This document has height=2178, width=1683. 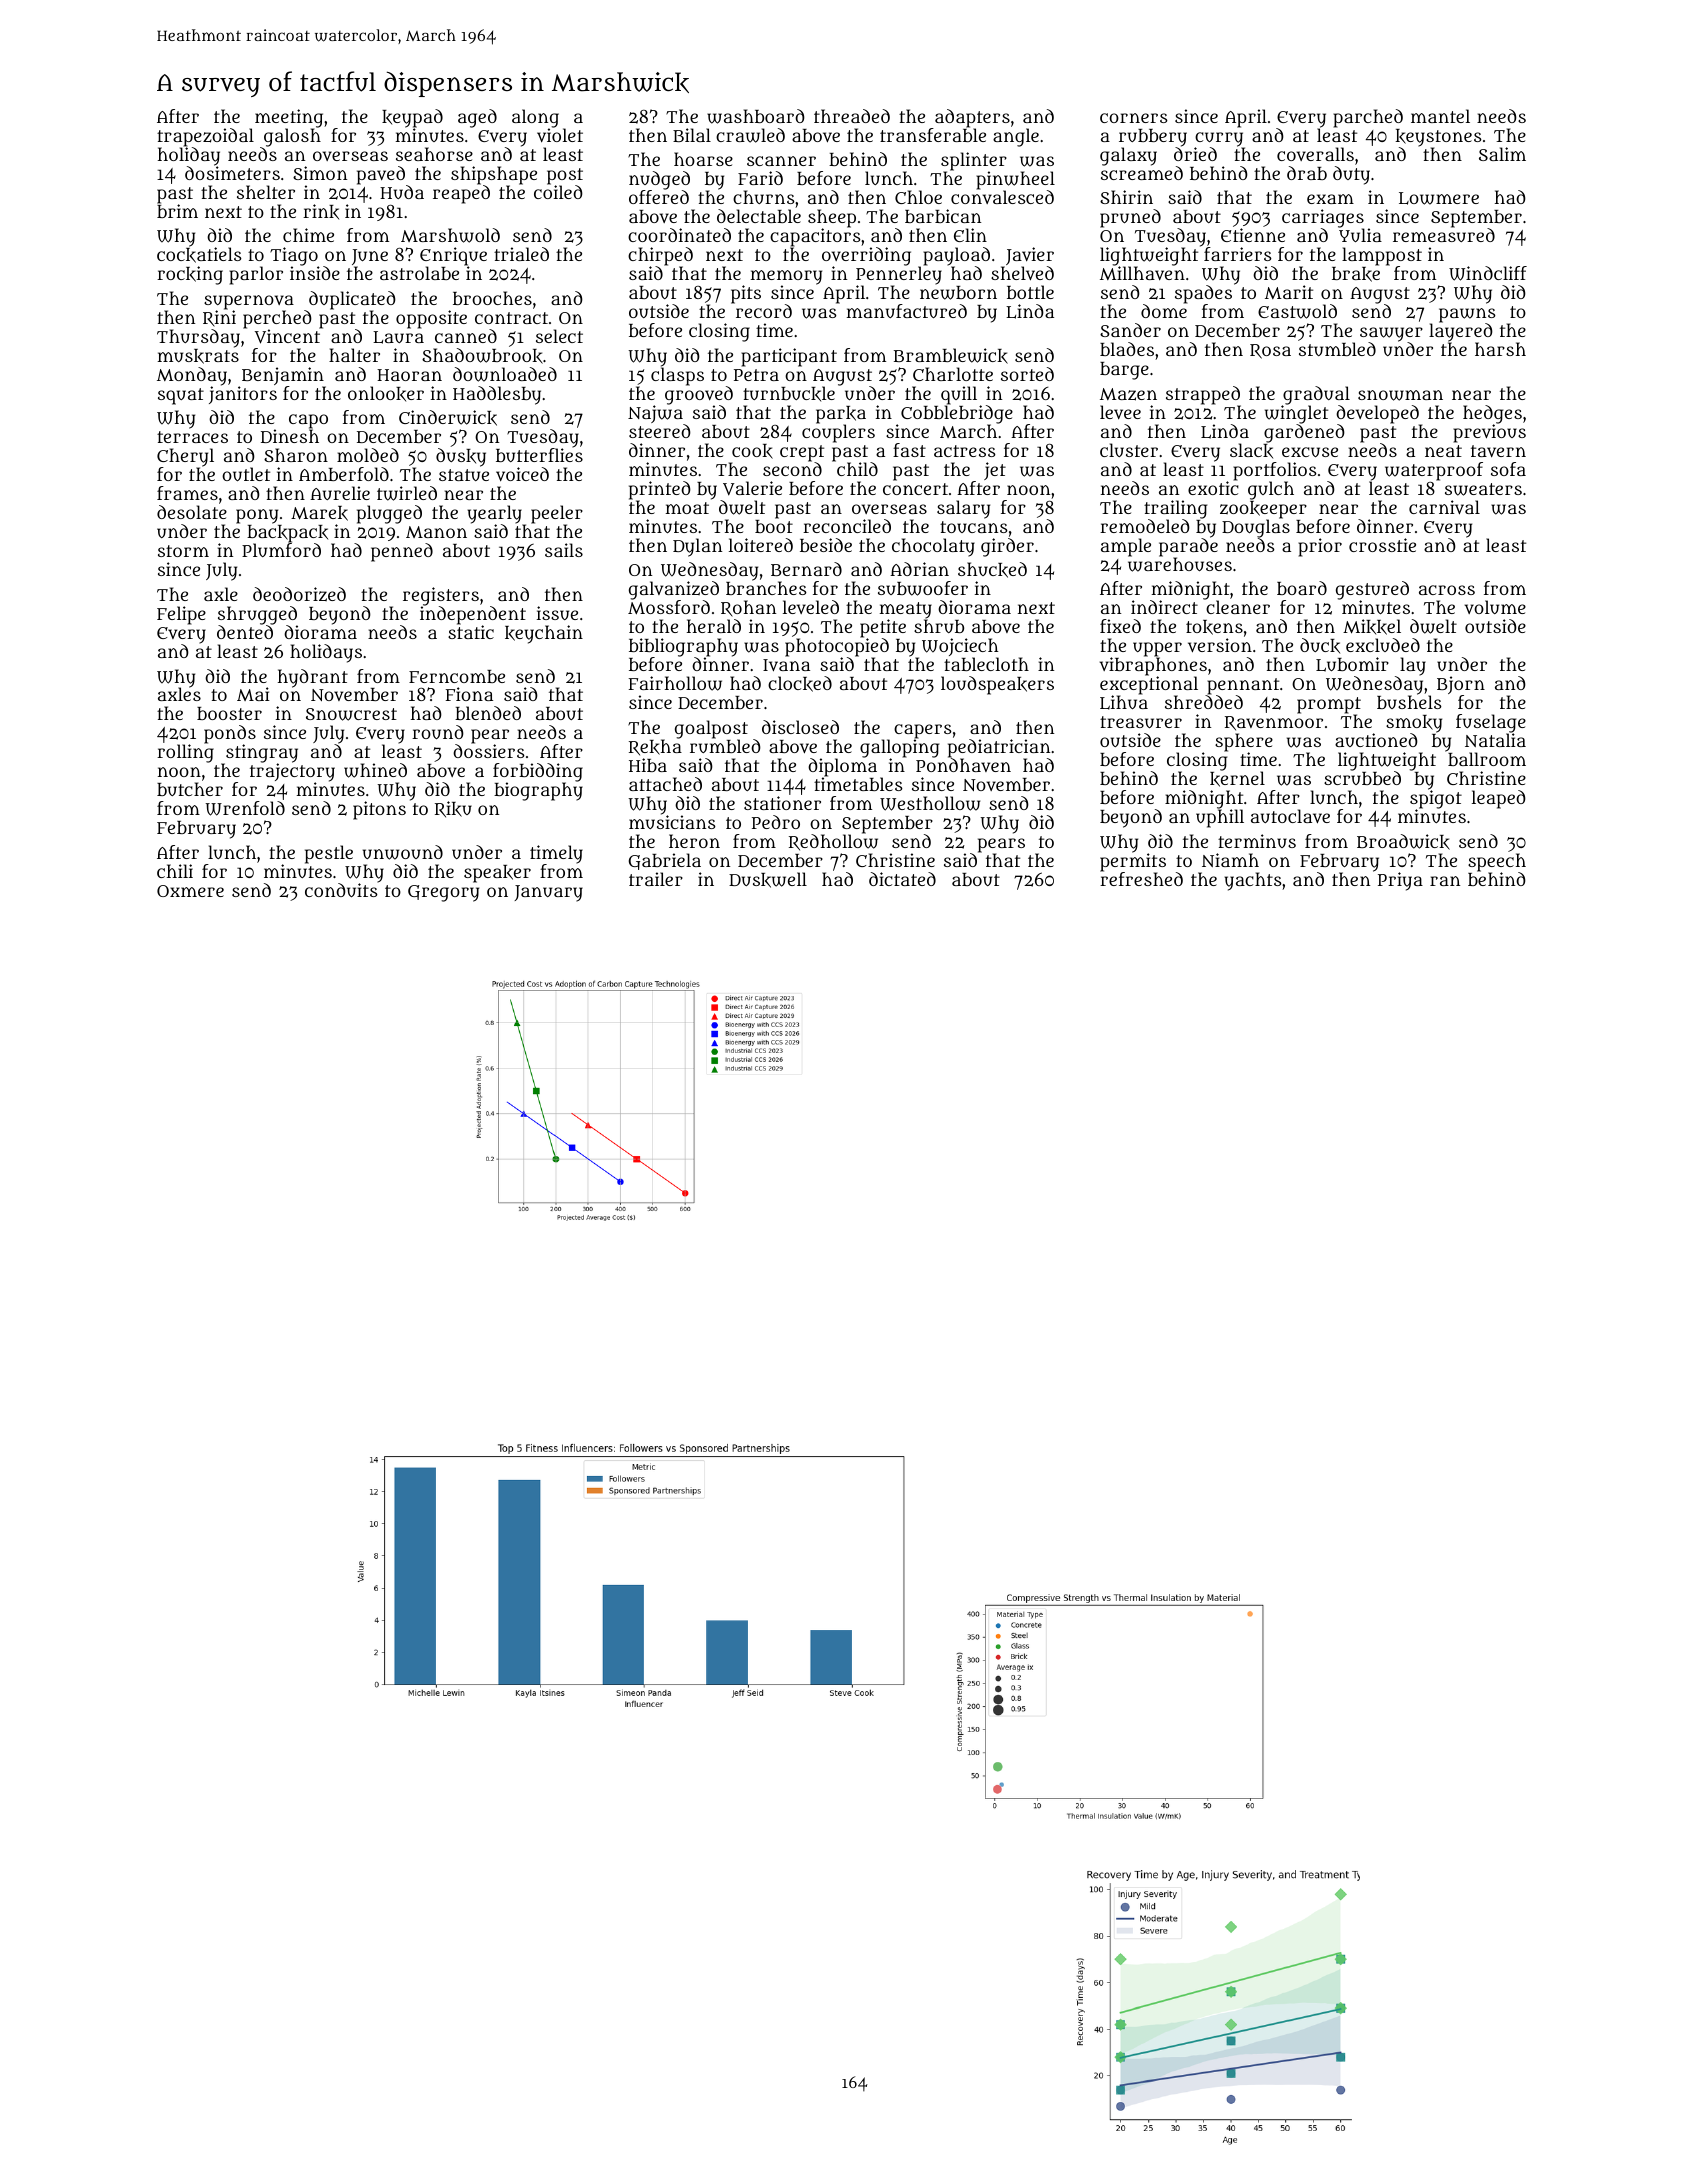 I want to click on pinwheel, so click(x=1015, y=181).
